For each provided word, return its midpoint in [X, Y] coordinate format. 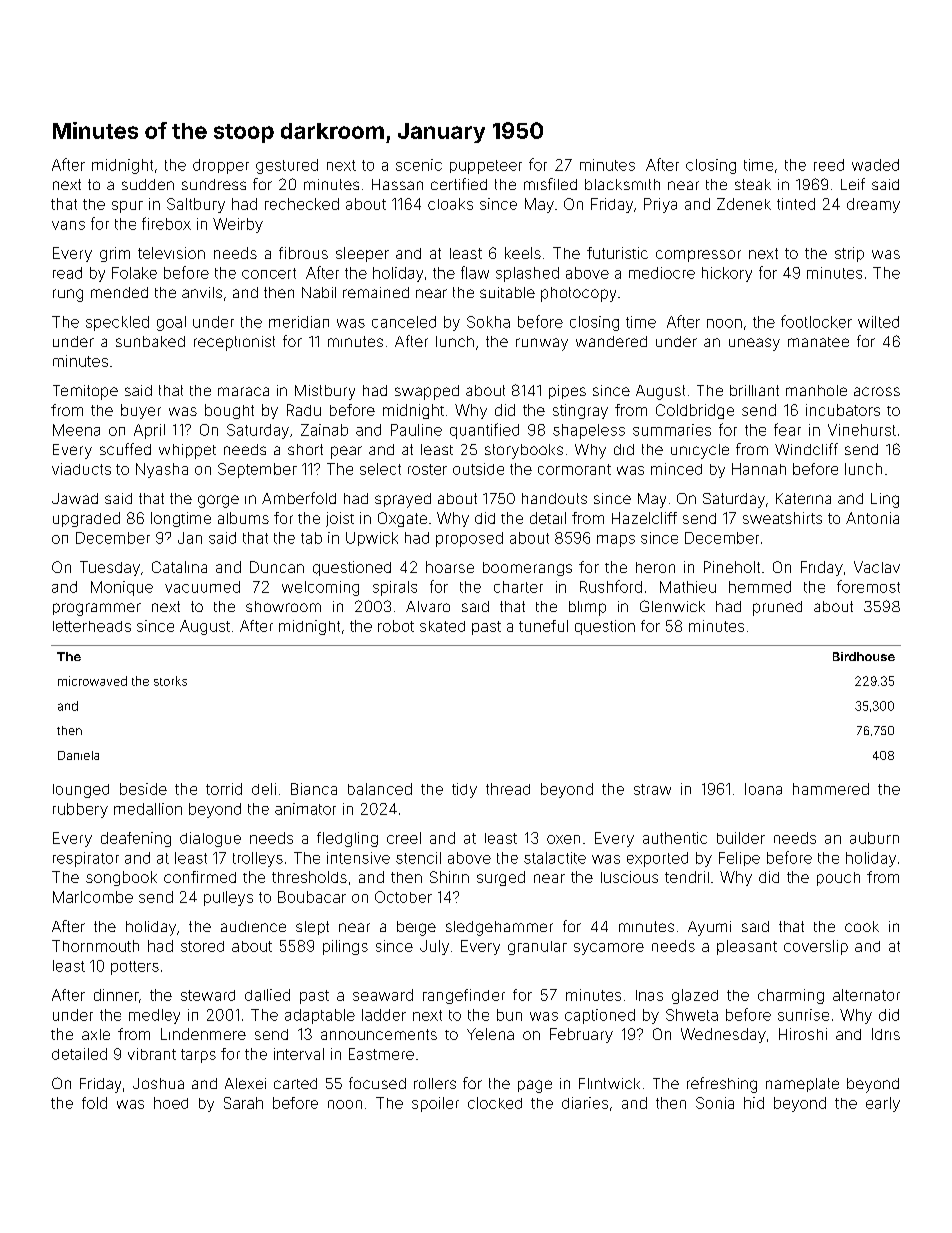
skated [442, 626]
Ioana [763, 789]
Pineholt [732, 567]
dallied [267, 995]
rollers [435, 1083]
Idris [886, 1034]
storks [170, 681]
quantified [484, 431]
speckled [117, 323]
